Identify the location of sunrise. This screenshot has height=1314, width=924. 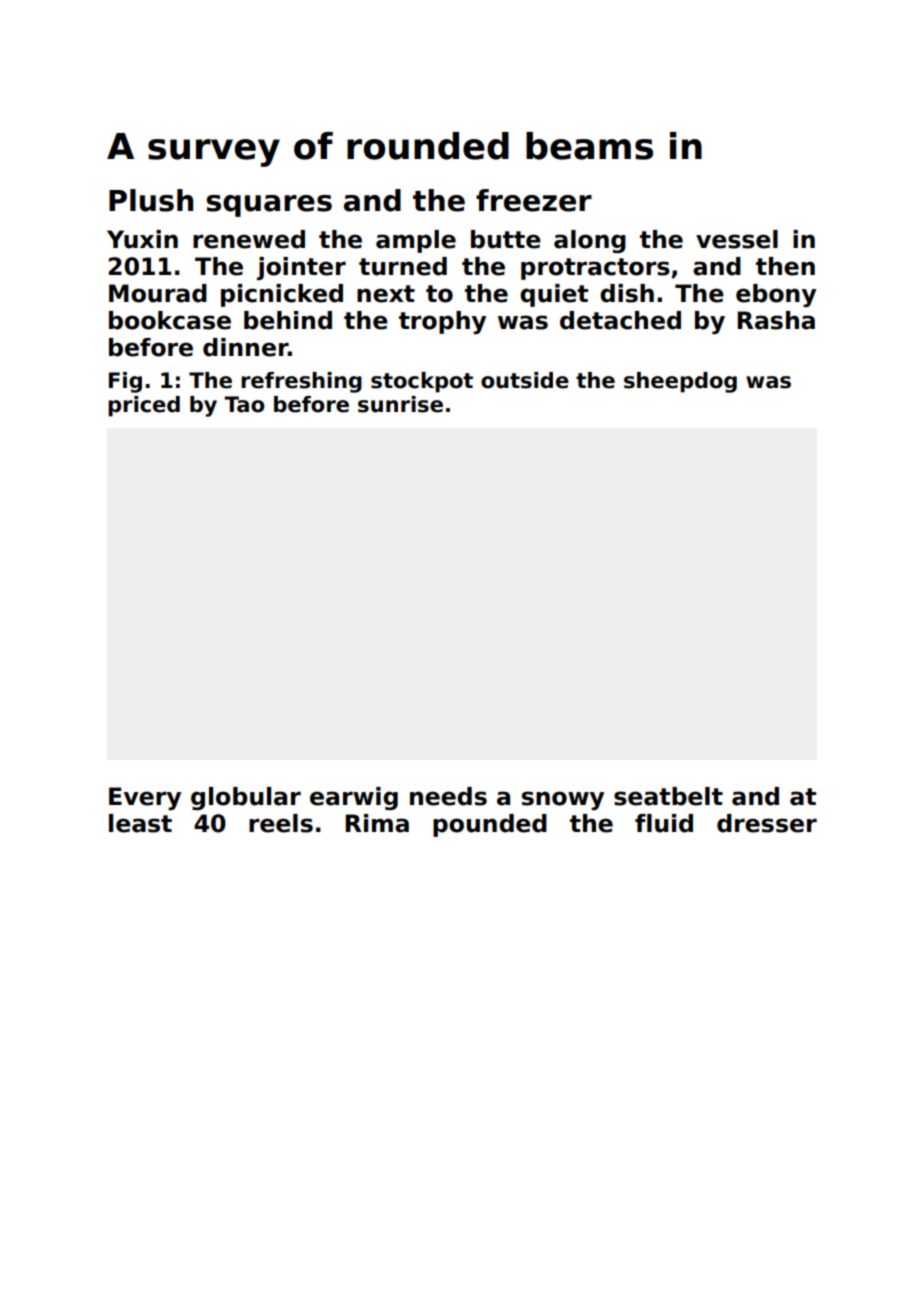
(400, 404).
